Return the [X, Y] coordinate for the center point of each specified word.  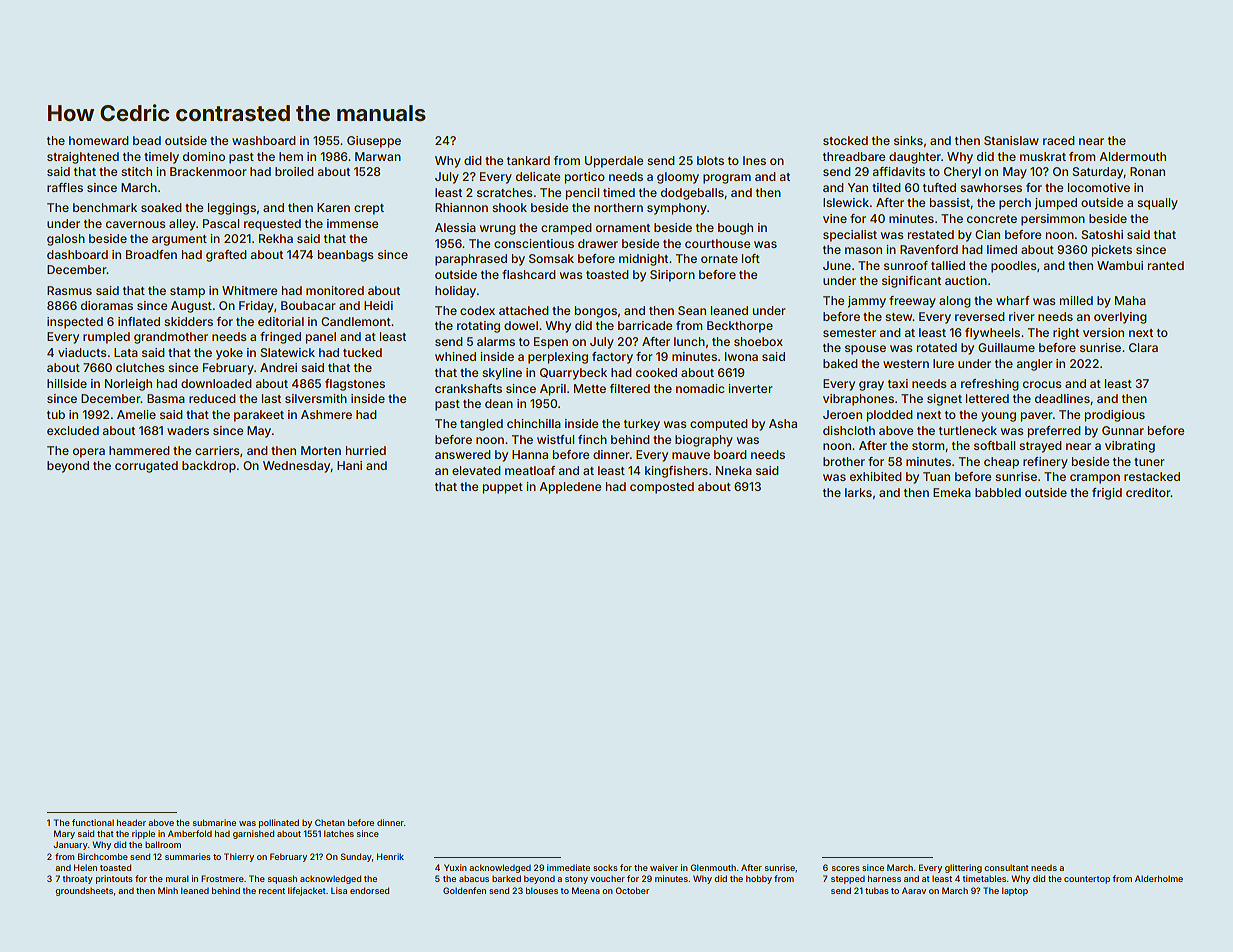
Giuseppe [374, 142]
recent [272, 891]
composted [662, 488]
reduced [212, 398]
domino [203, 156]
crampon [1095, 479]
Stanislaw [1011, 140]
